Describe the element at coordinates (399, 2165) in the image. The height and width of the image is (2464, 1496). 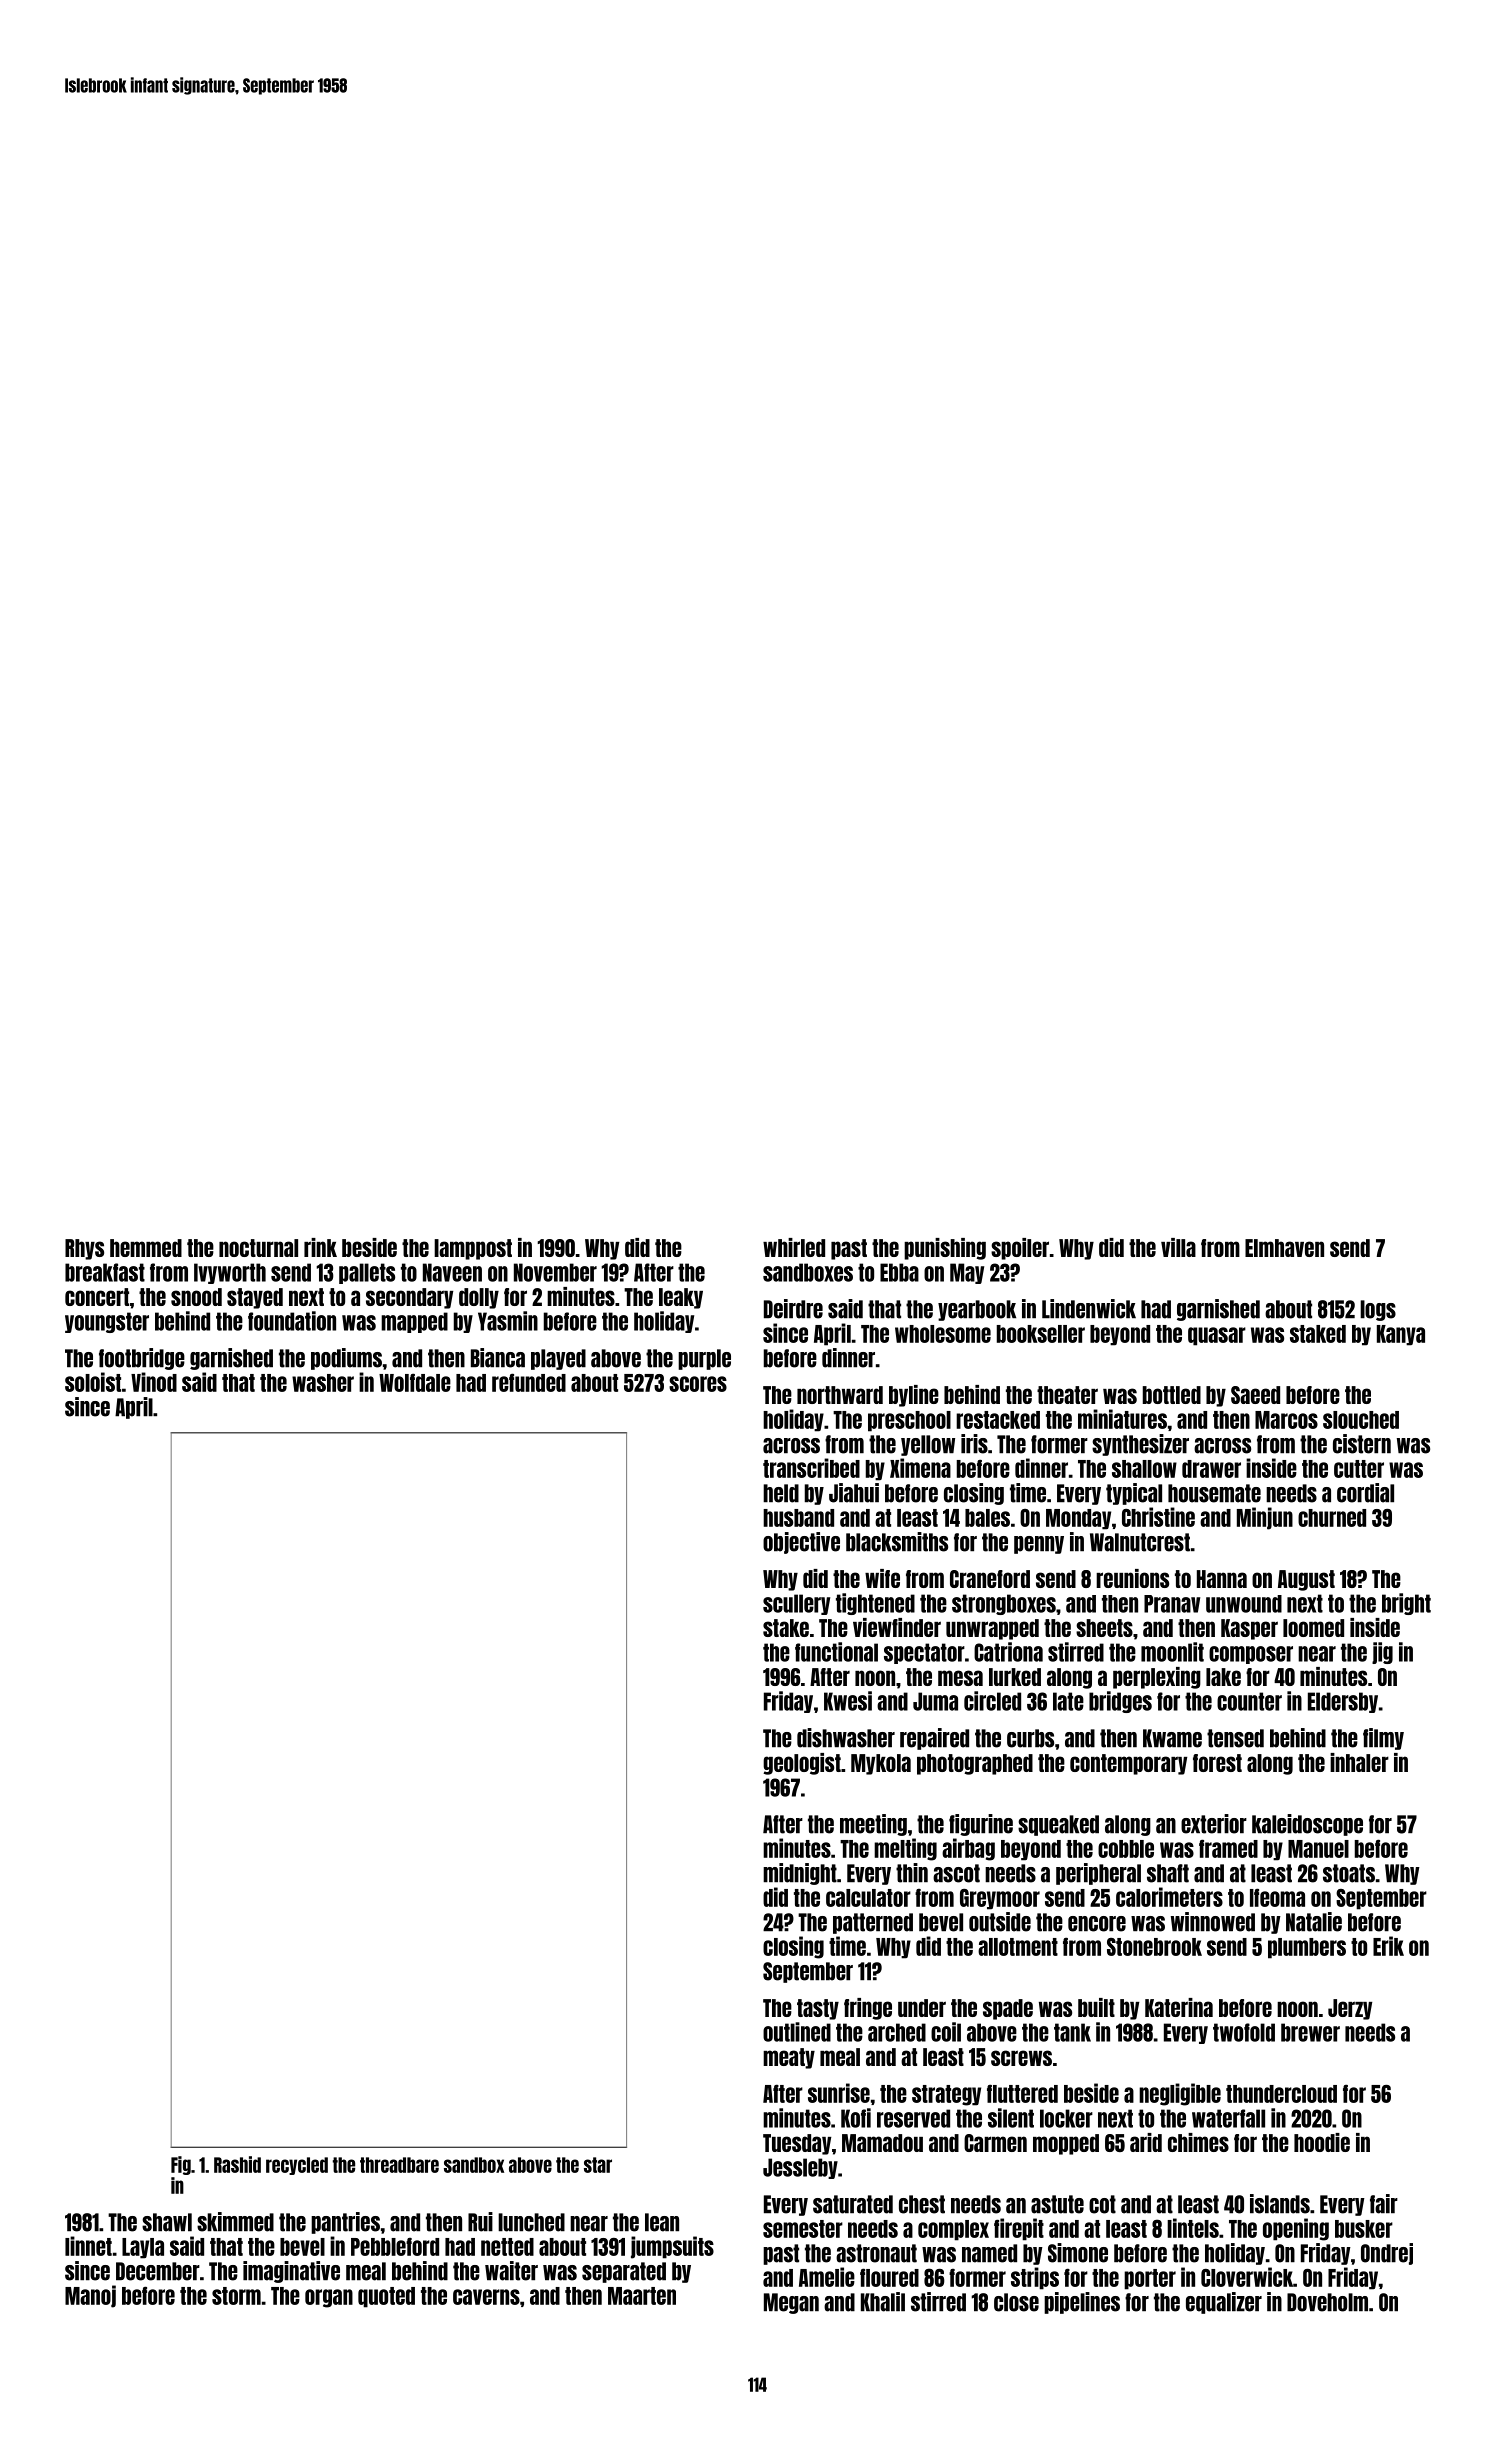
I see `threadbare` at that location.
